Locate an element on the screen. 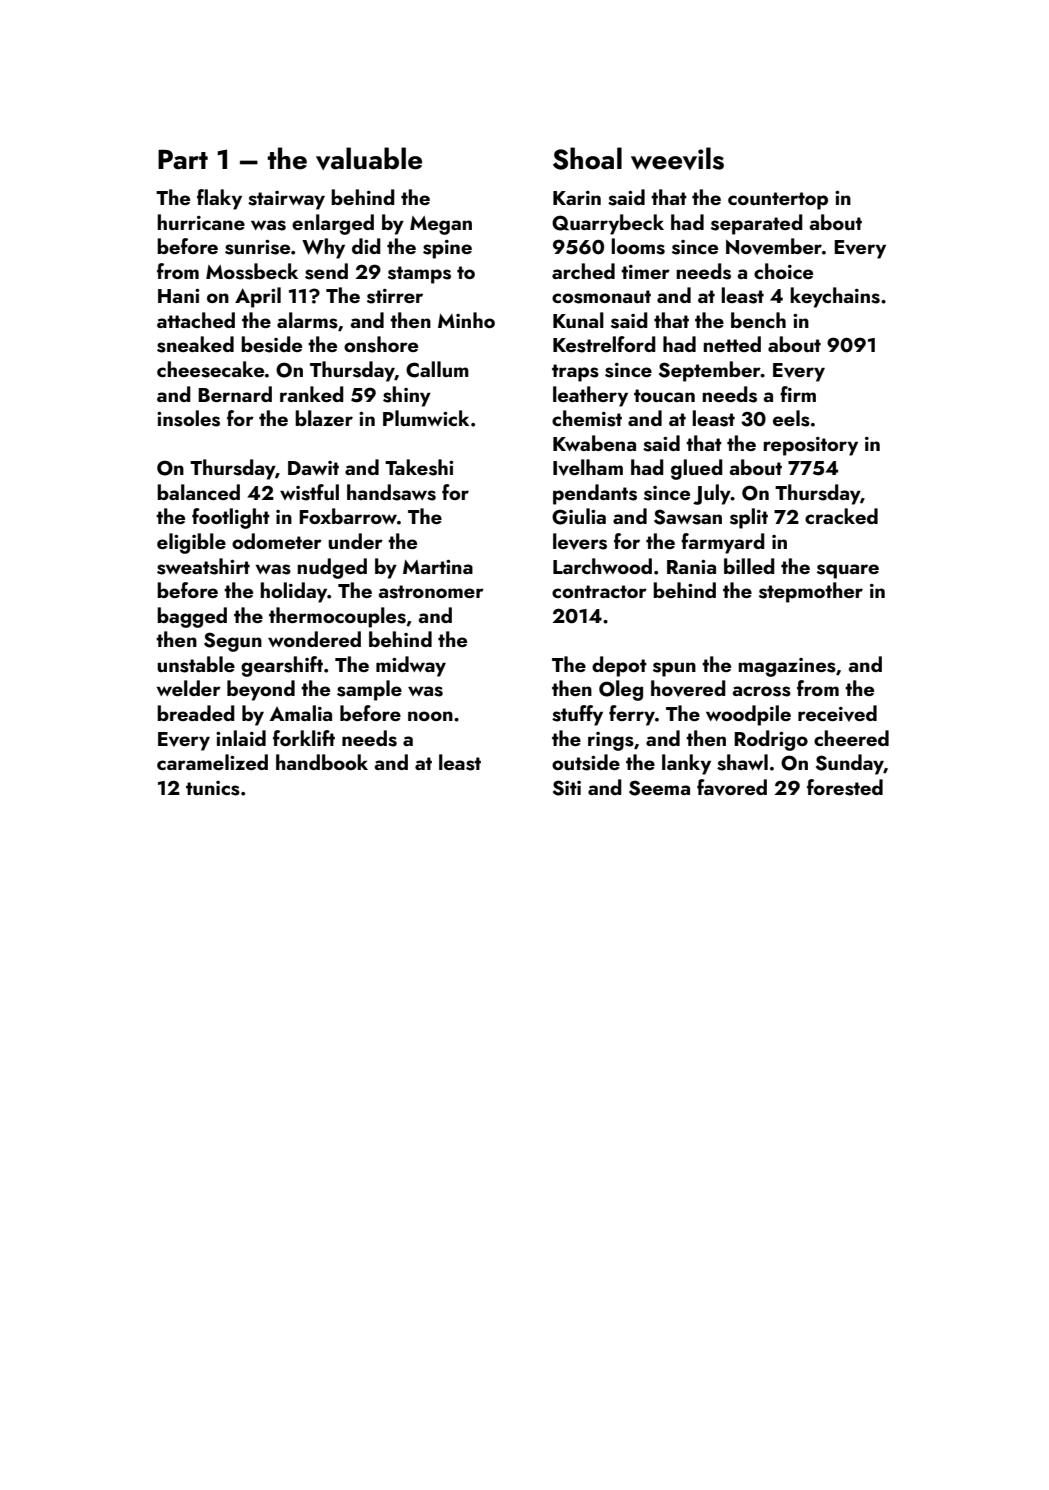 This screenshot has width=1049, height=1490. Plumwick is located at coordinates (426, 418).
